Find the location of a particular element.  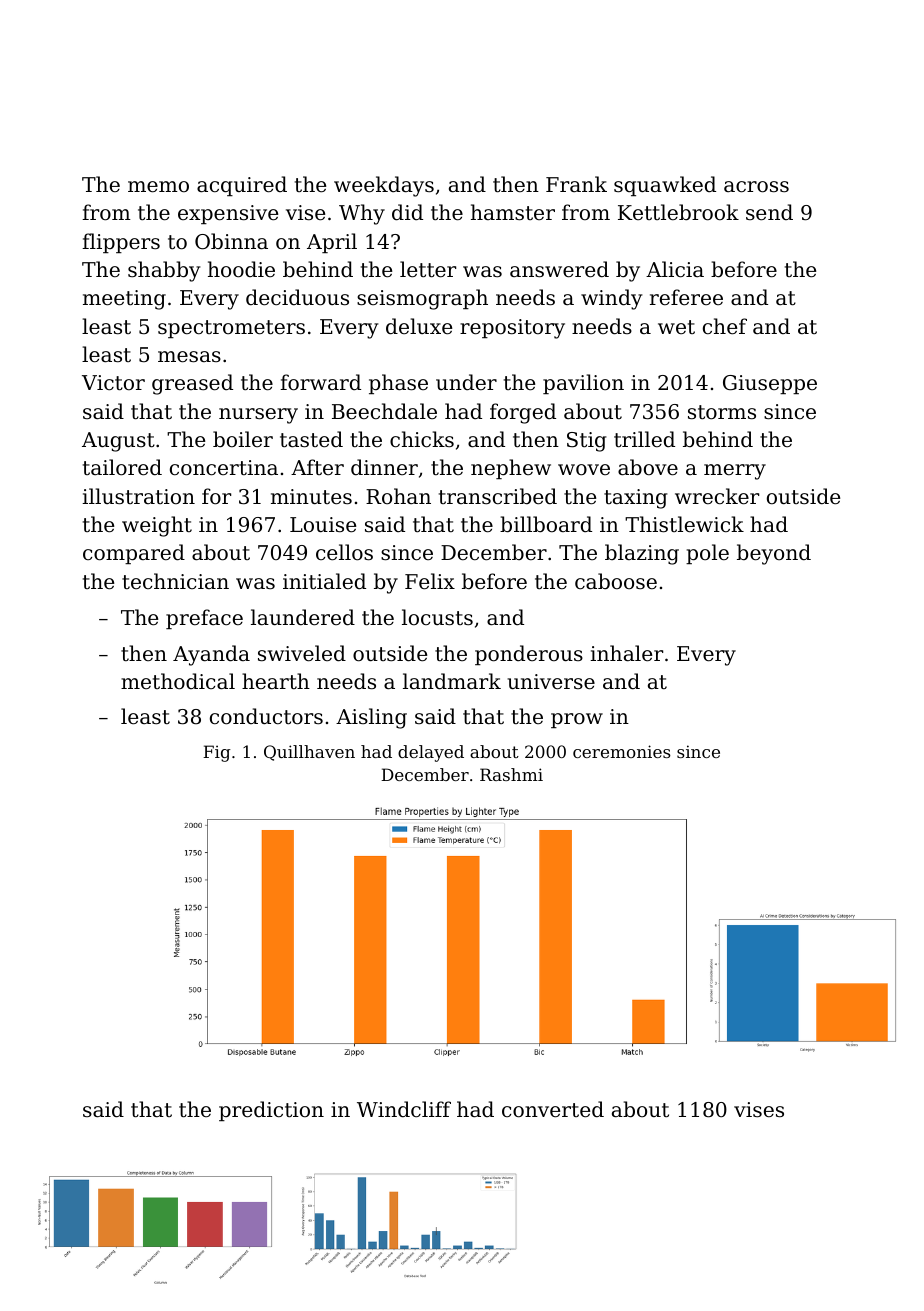

prediction is located at coordinates (271, 1111).
